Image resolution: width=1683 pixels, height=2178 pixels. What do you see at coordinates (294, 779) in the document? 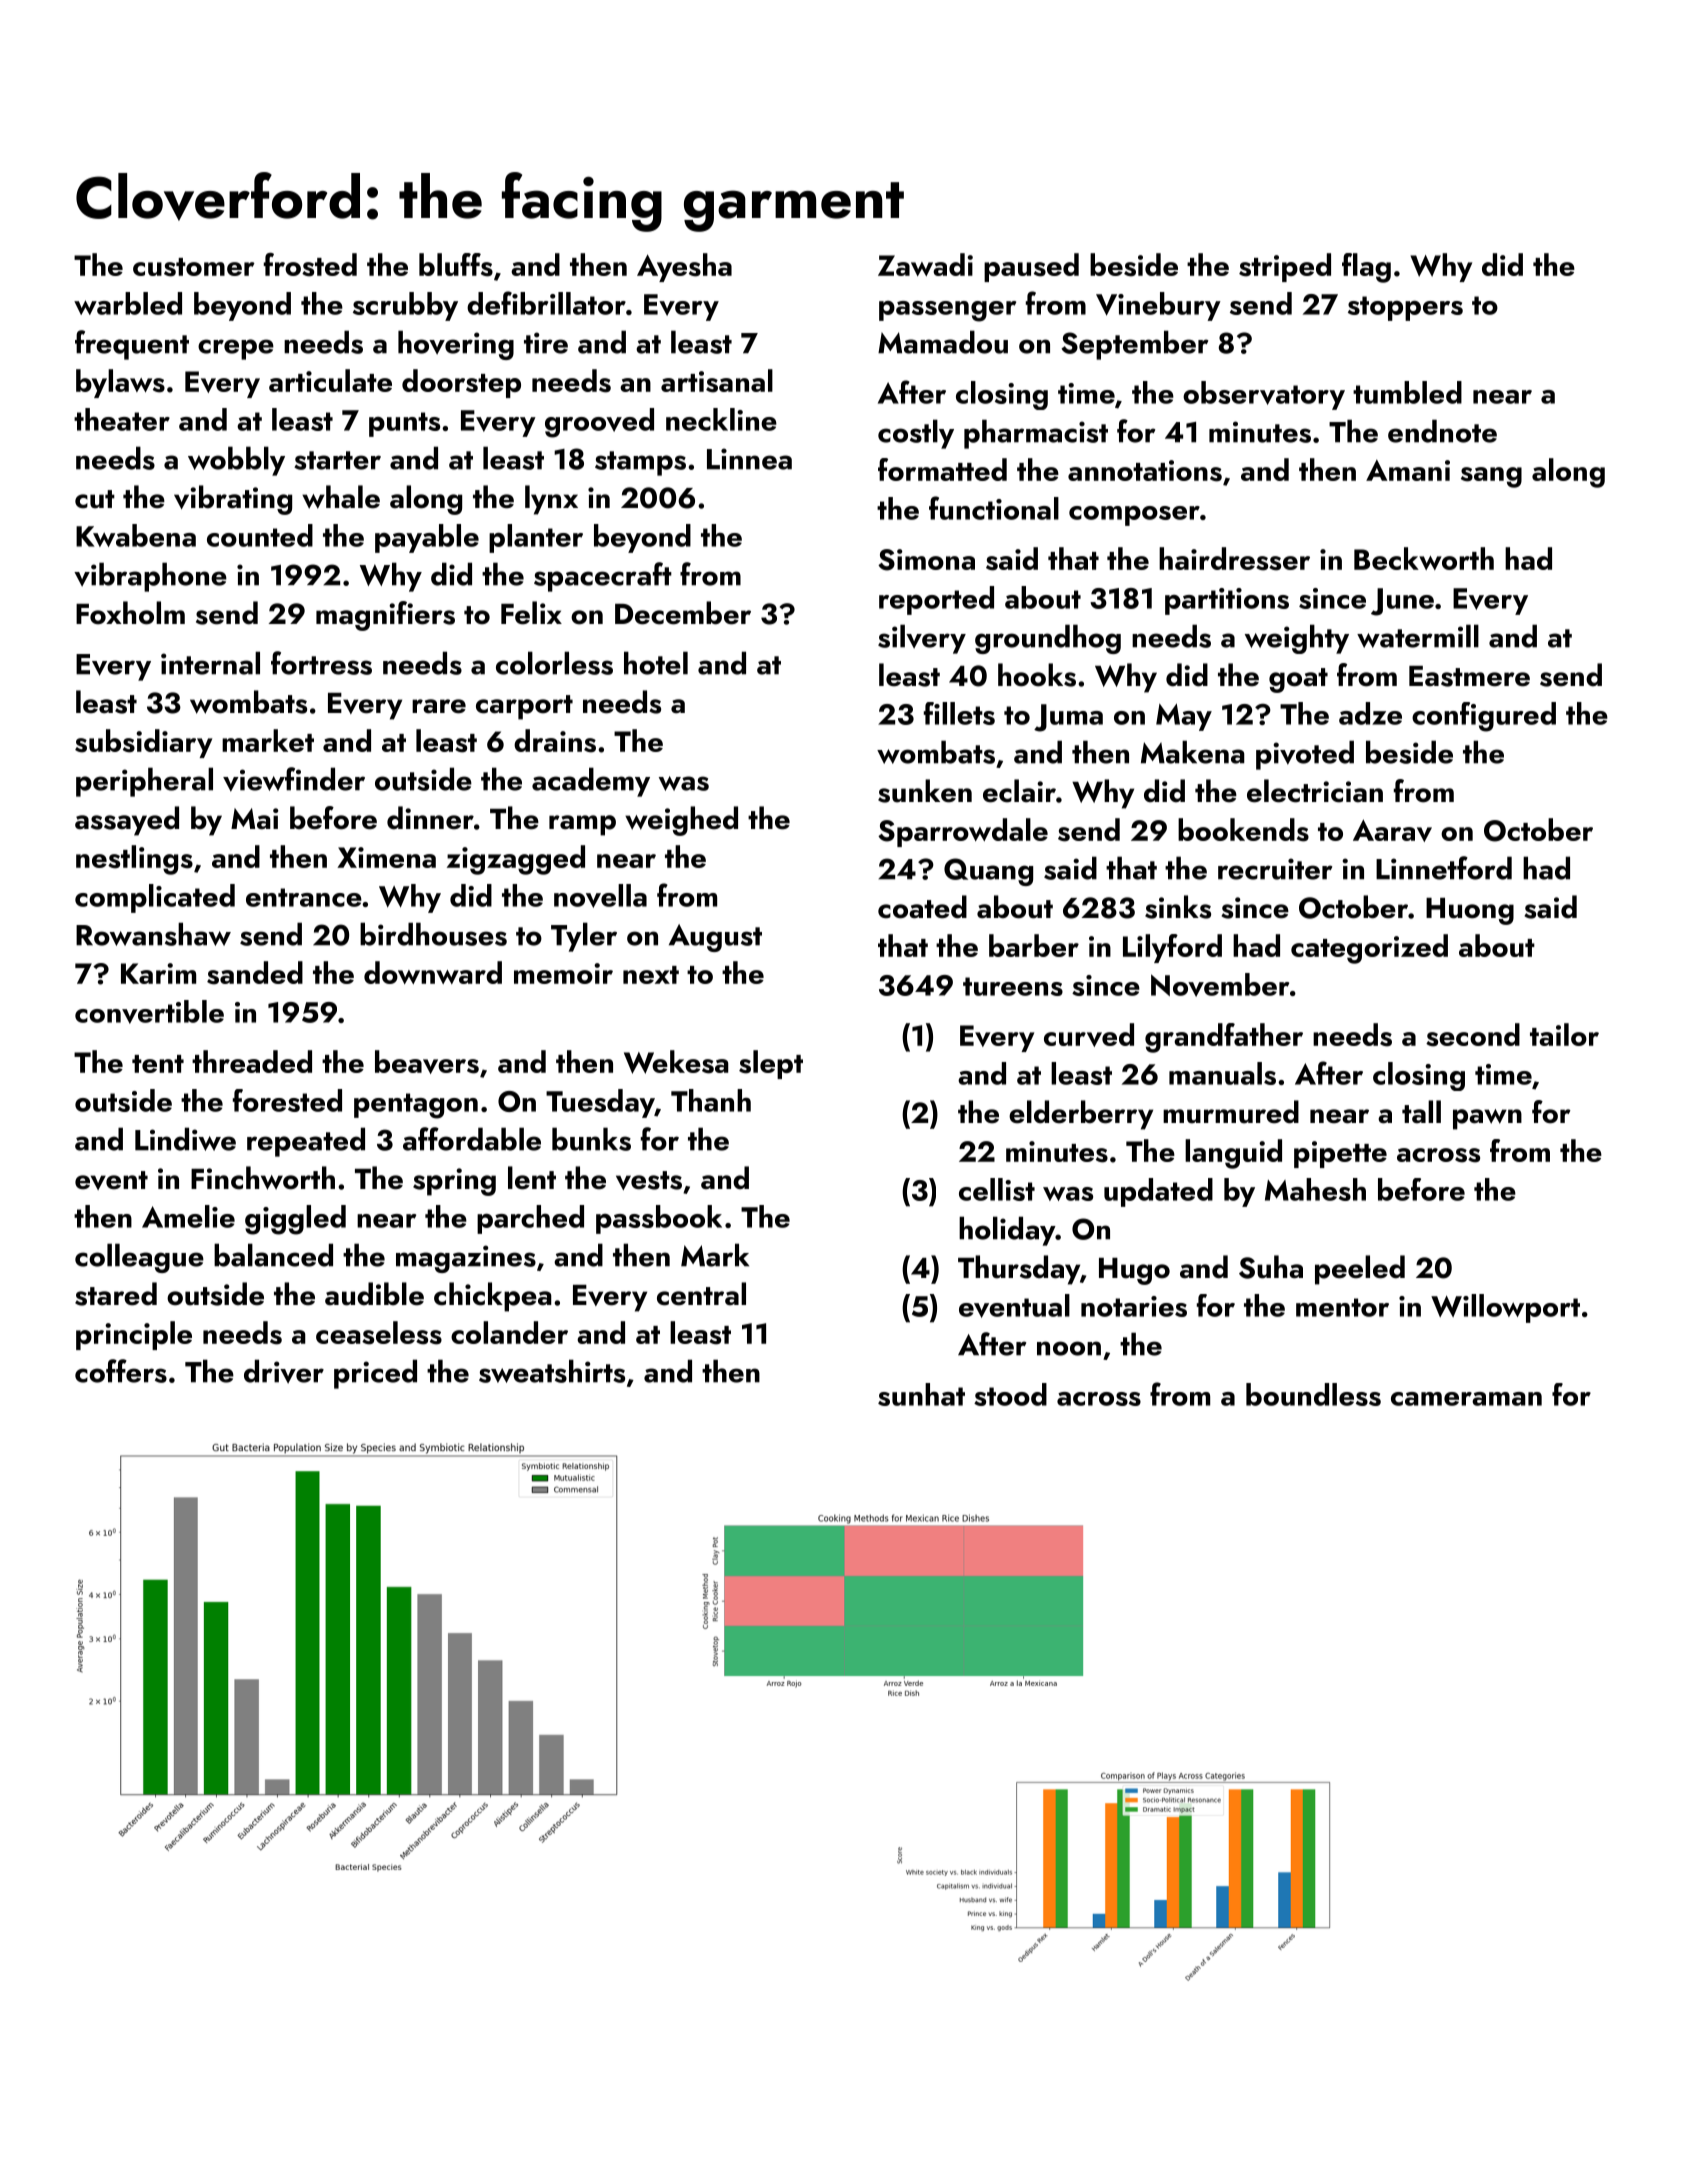
I see `viewfinder` at bounding box center [294, 779].
